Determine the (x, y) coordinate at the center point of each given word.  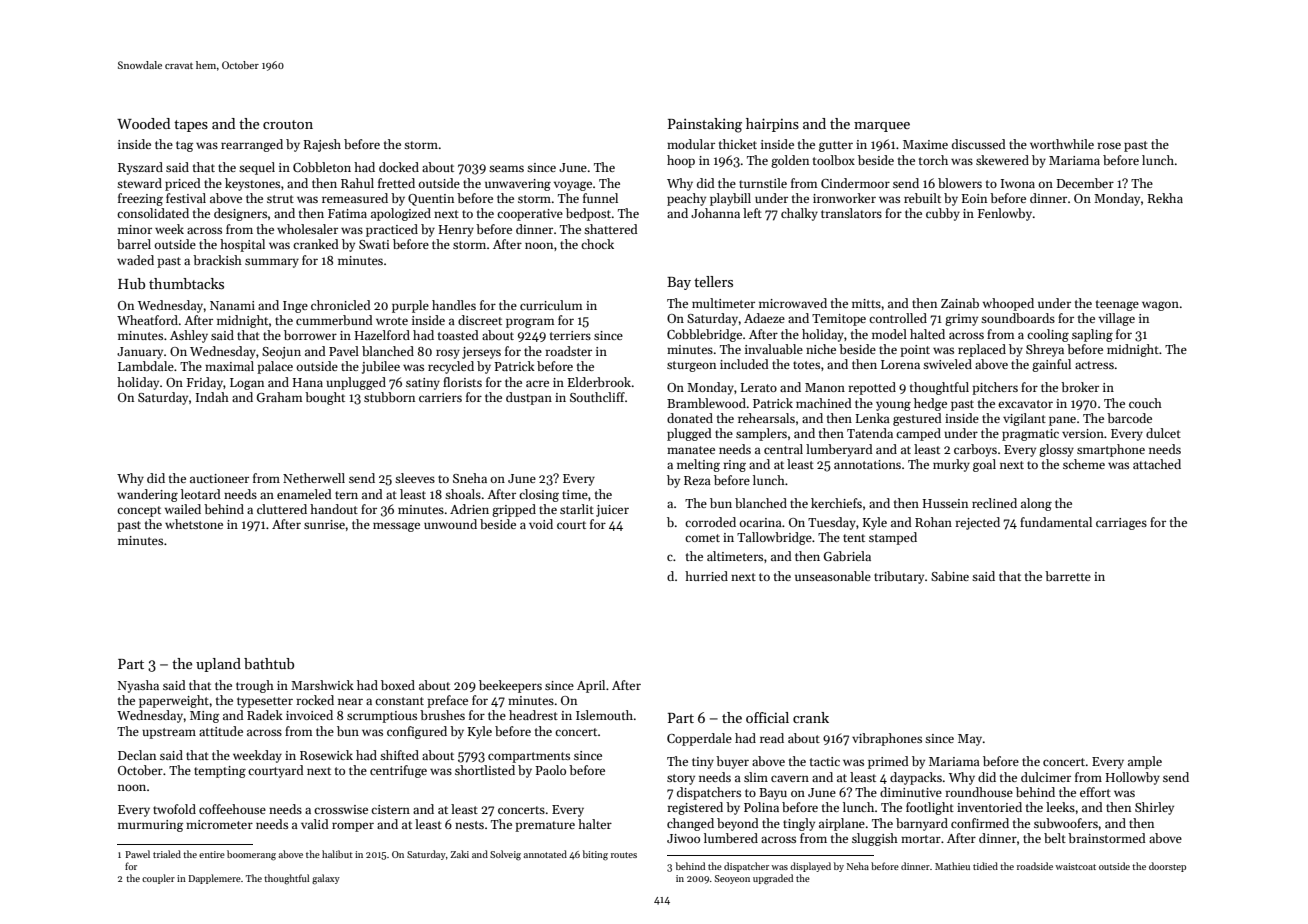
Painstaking (705, 125)
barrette (1068, 576)
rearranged (252, 145)
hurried (706, 576)
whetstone (194, 524)
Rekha (1165, 198)
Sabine (950, 576)
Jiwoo (683, 838)
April (591, 686)
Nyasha (138, 686)
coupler (158, 879)
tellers (713, 281)
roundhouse (979, 792)
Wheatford (147, 320)
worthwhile (1062, 144)
